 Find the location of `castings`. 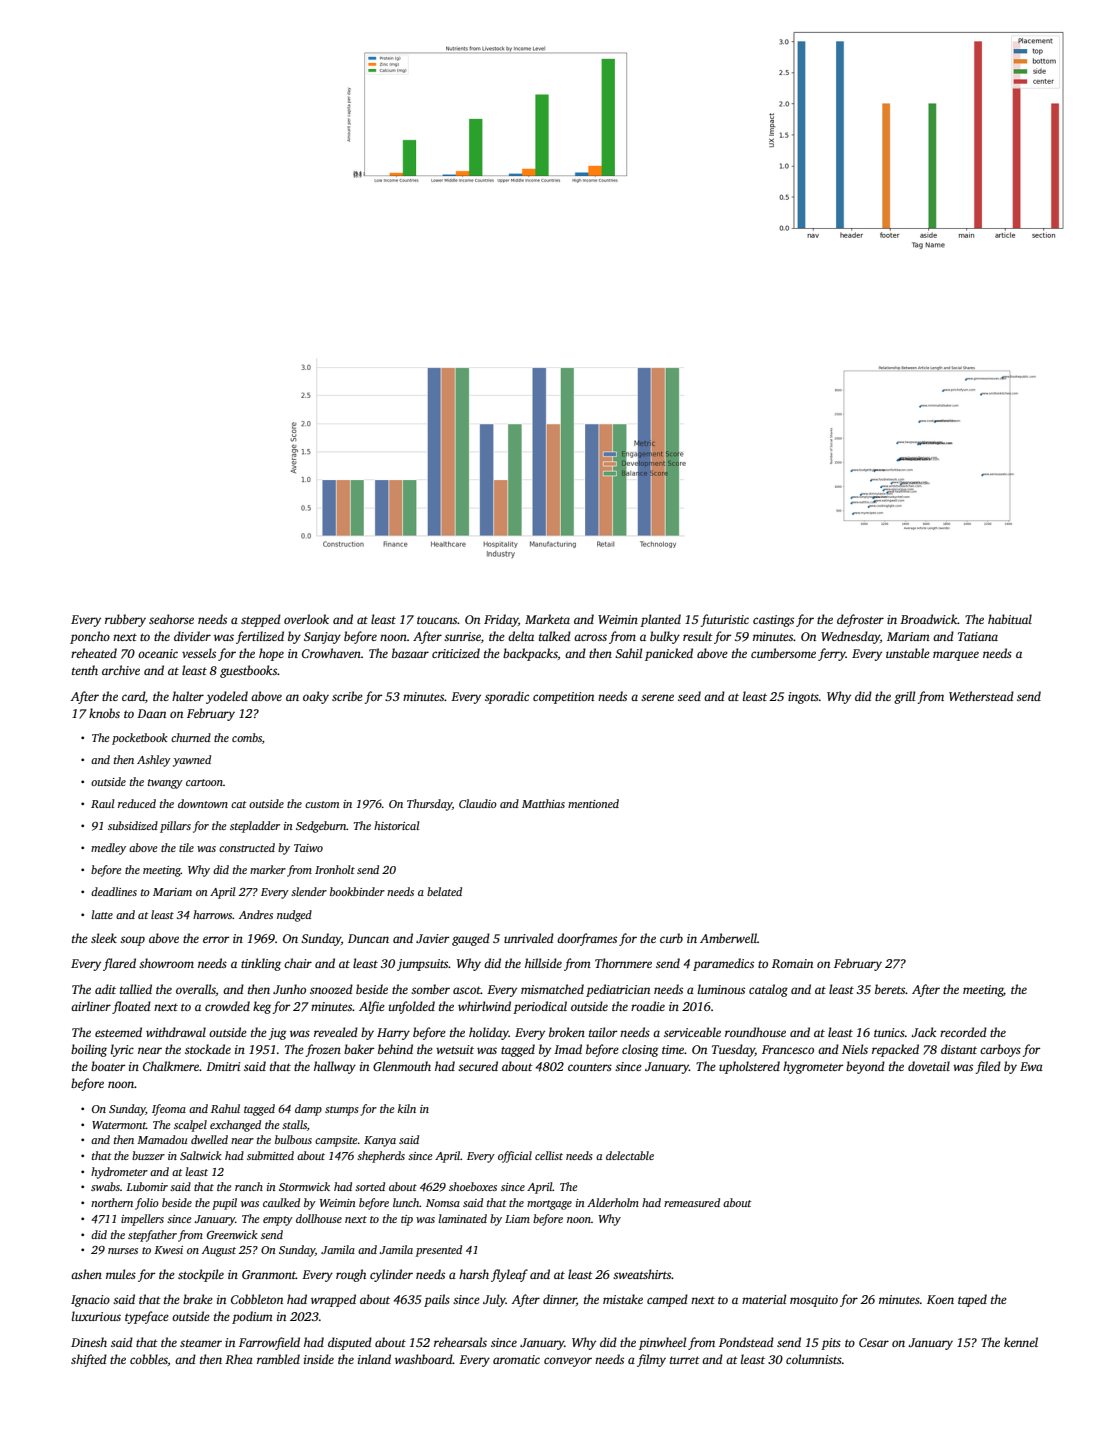

castings is located at coordinates (773, 621).
